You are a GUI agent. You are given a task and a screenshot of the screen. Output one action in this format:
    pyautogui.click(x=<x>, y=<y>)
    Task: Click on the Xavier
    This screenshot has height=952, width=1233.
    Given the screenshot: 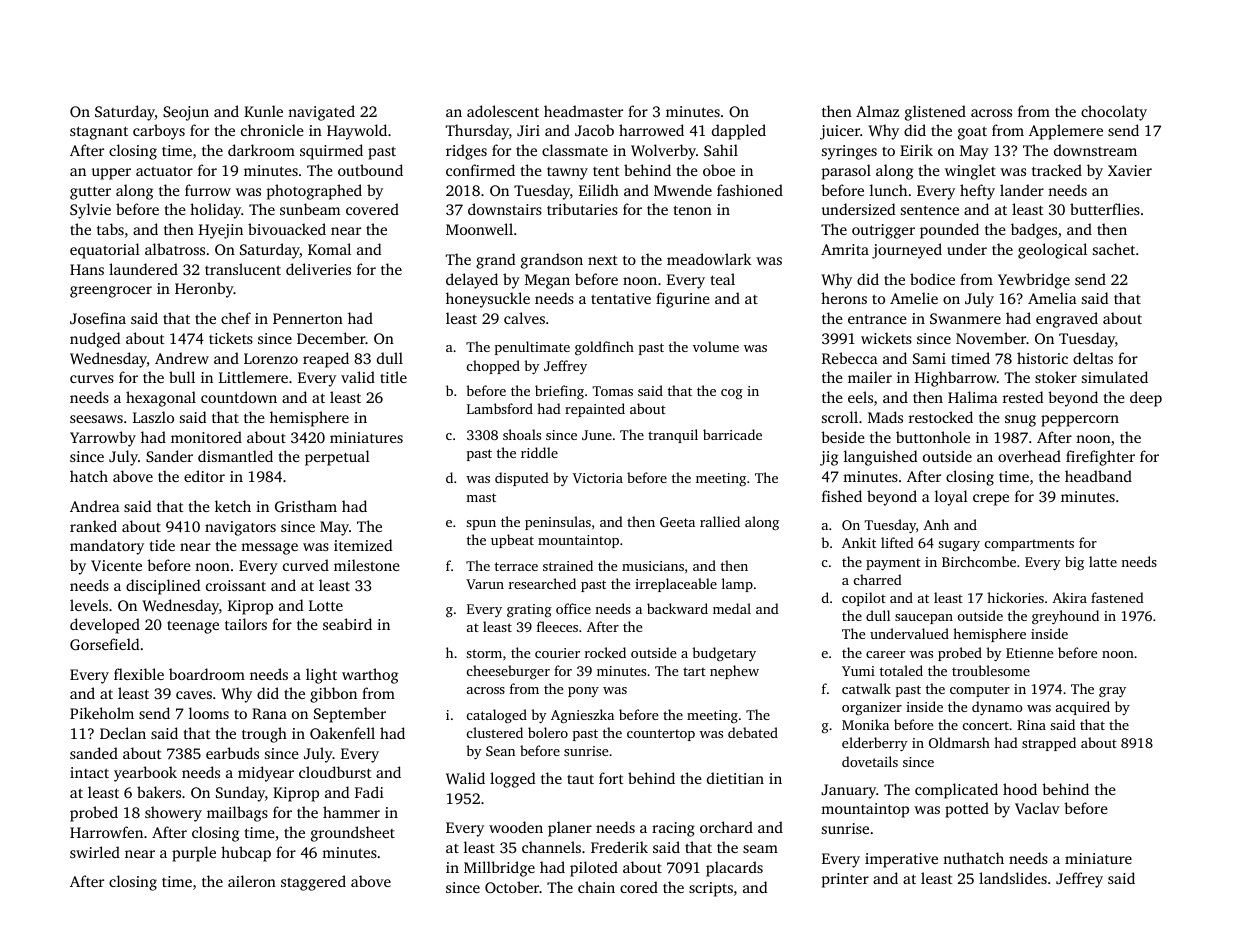 What is the action you would take?
    pyautogui.click(x=1130, y=170)
